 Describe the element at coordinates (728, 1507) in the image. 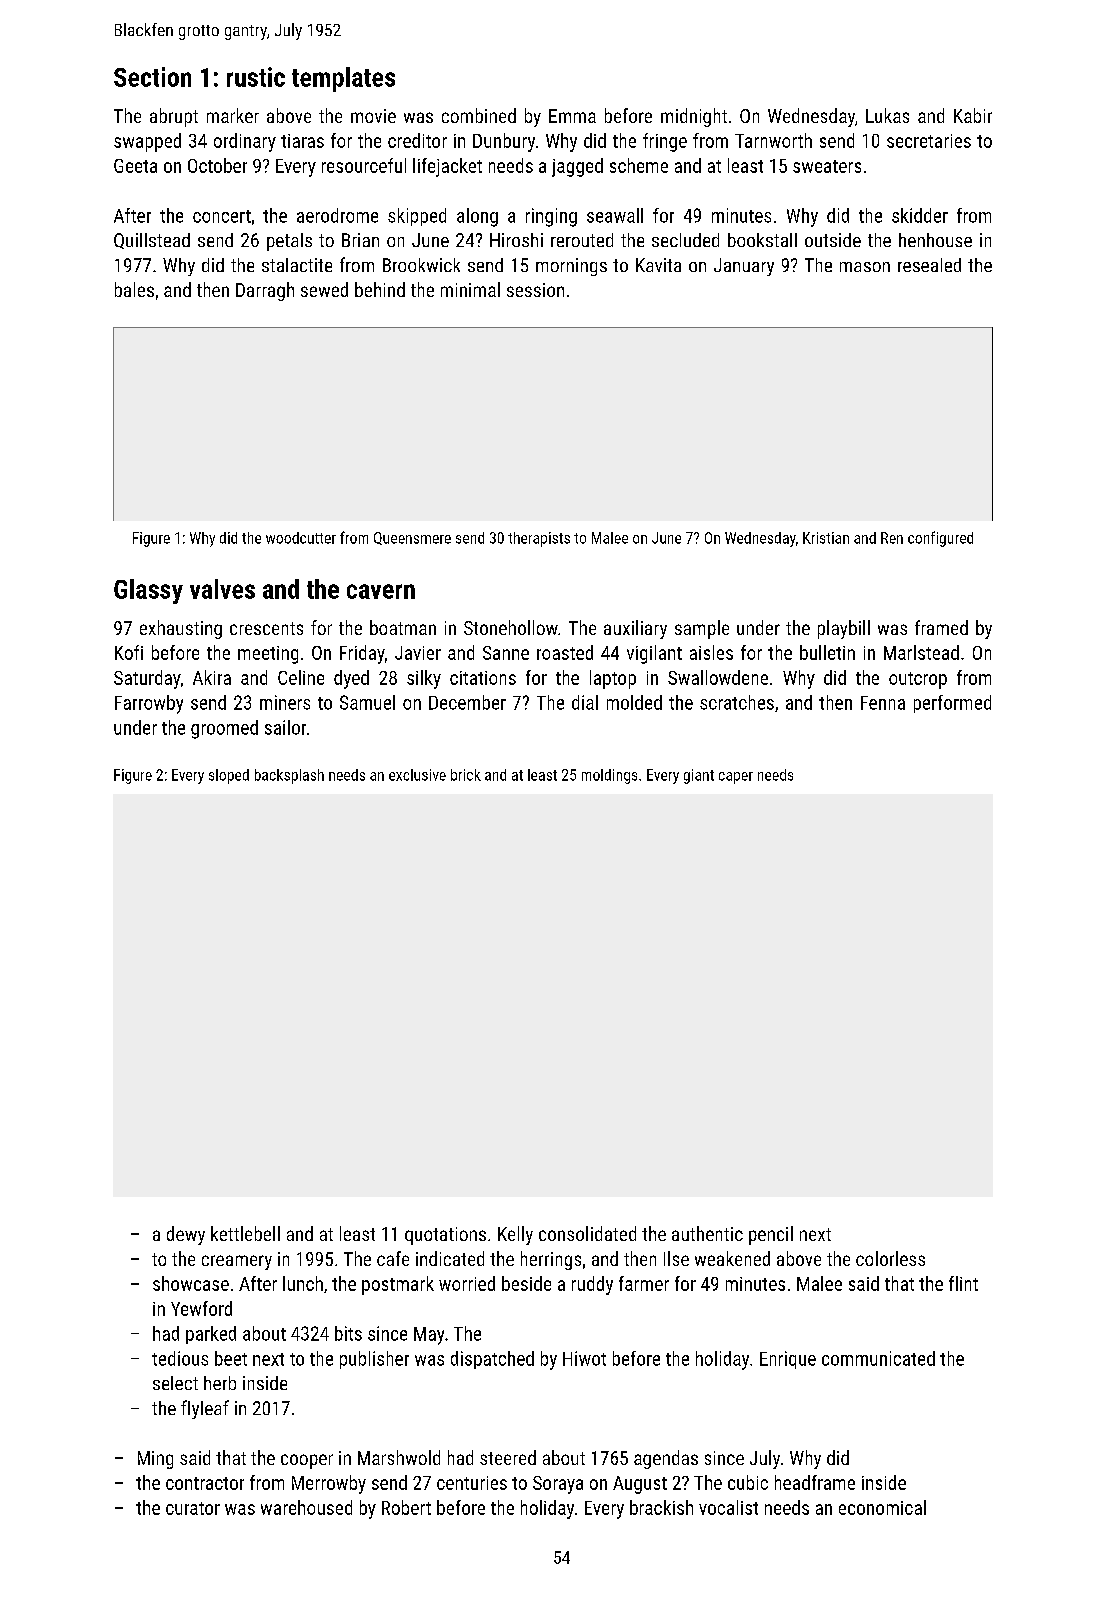

I see `vocalist` at that location.
